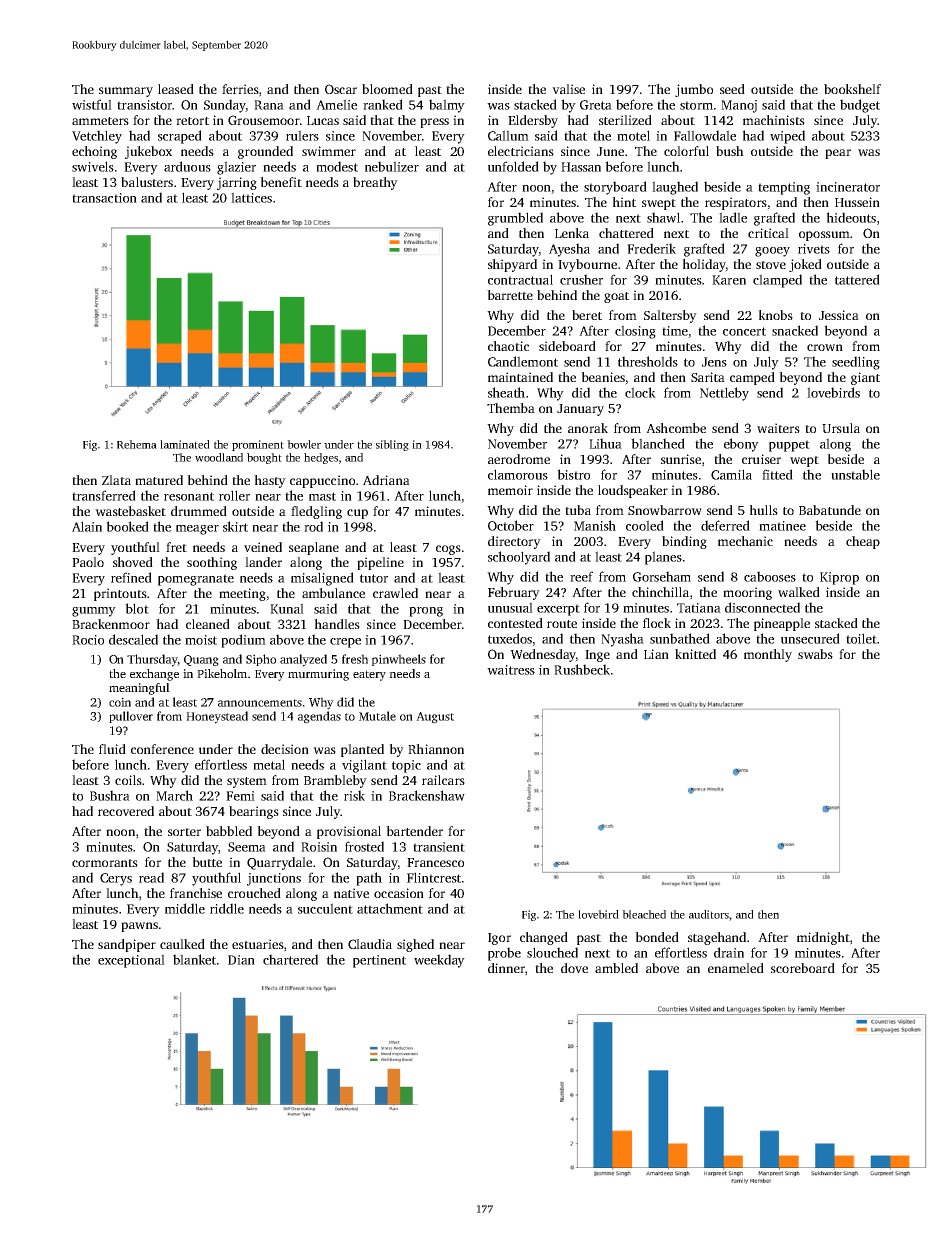  Describe the element at coordinates (369, 675) in the screenshot. I see `eatery` at that location.
